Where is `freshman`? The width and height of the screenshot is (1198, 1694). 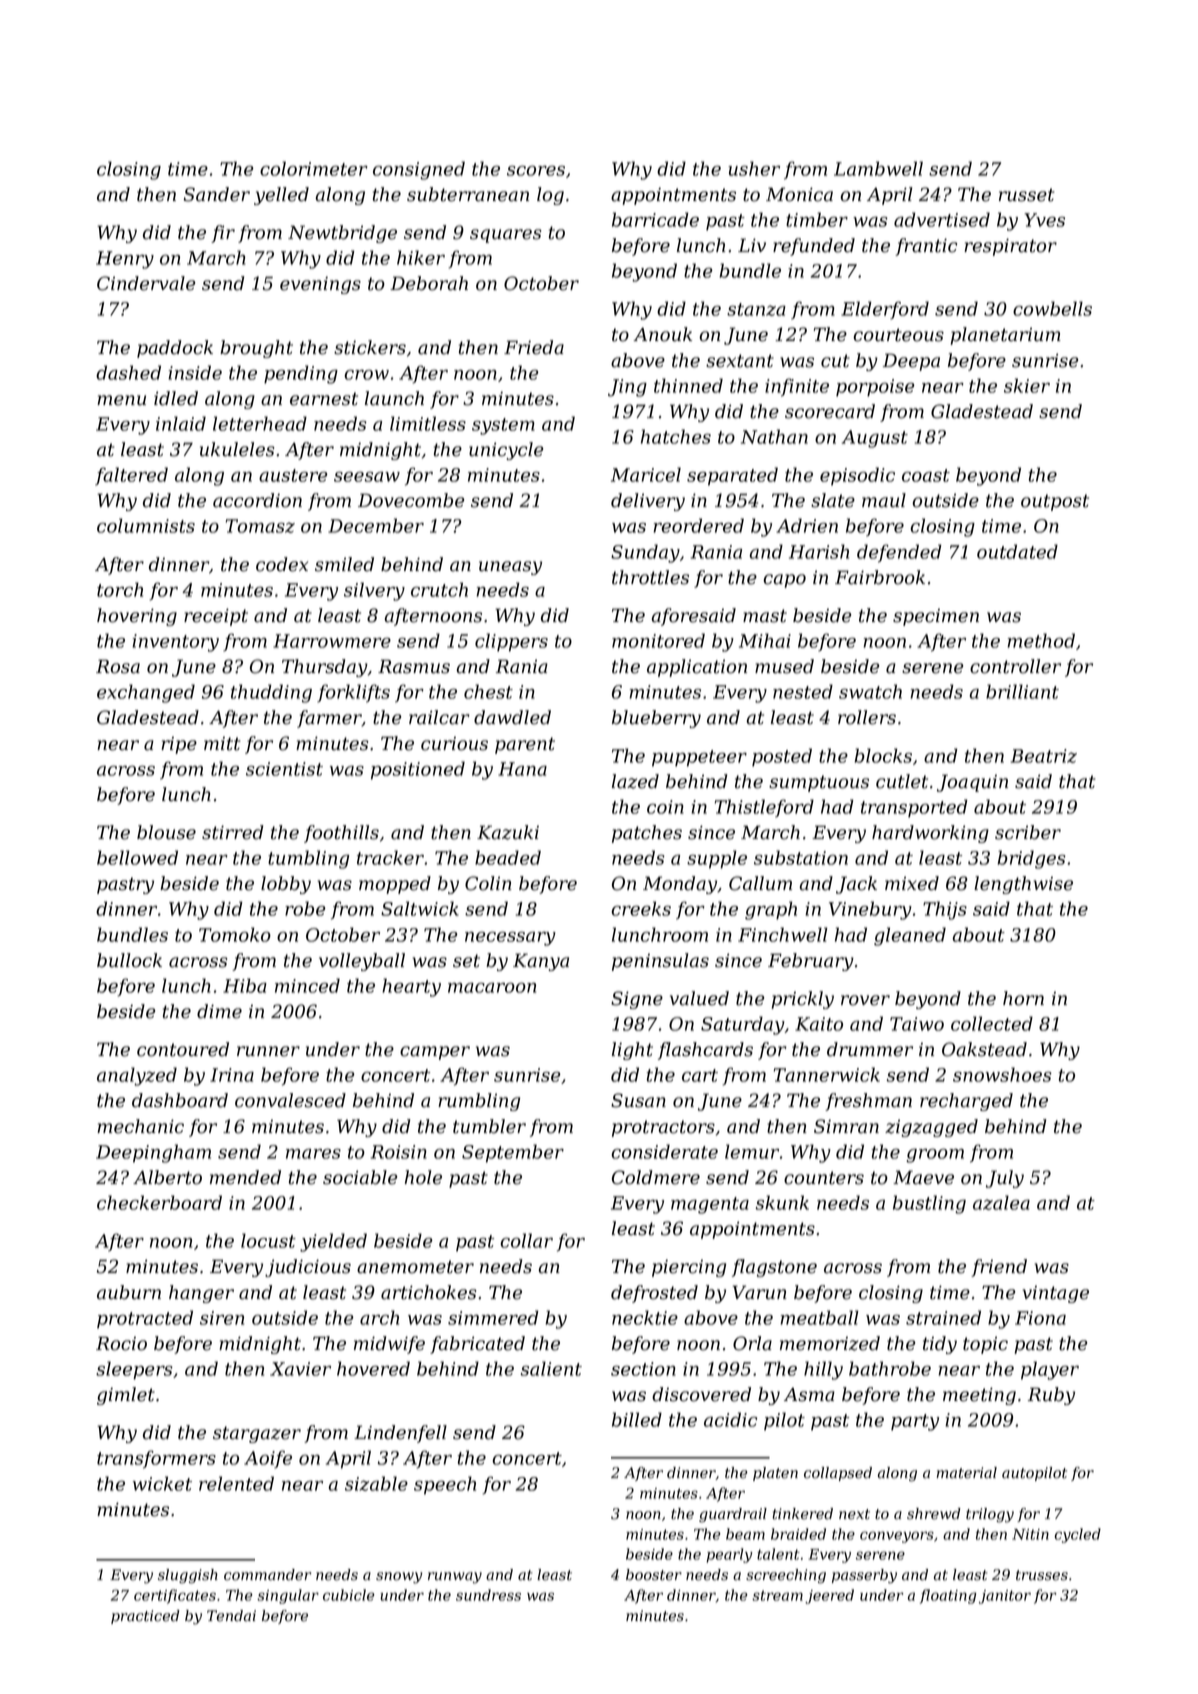
freshman is located at coordinates (868, 1102).
